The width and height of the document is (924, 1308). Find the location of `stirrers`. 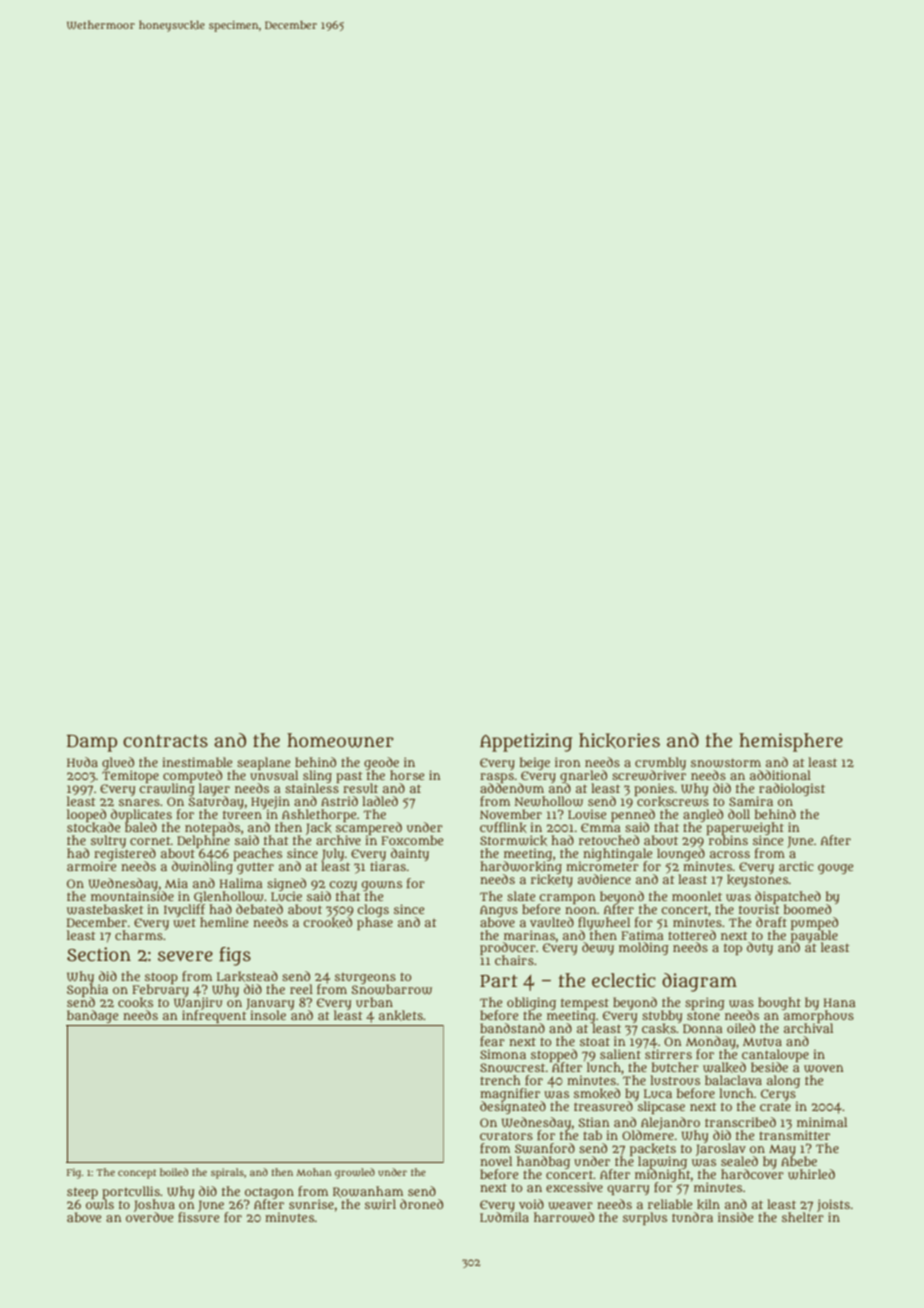

stirrers is located at coordinates (668, 1054).
